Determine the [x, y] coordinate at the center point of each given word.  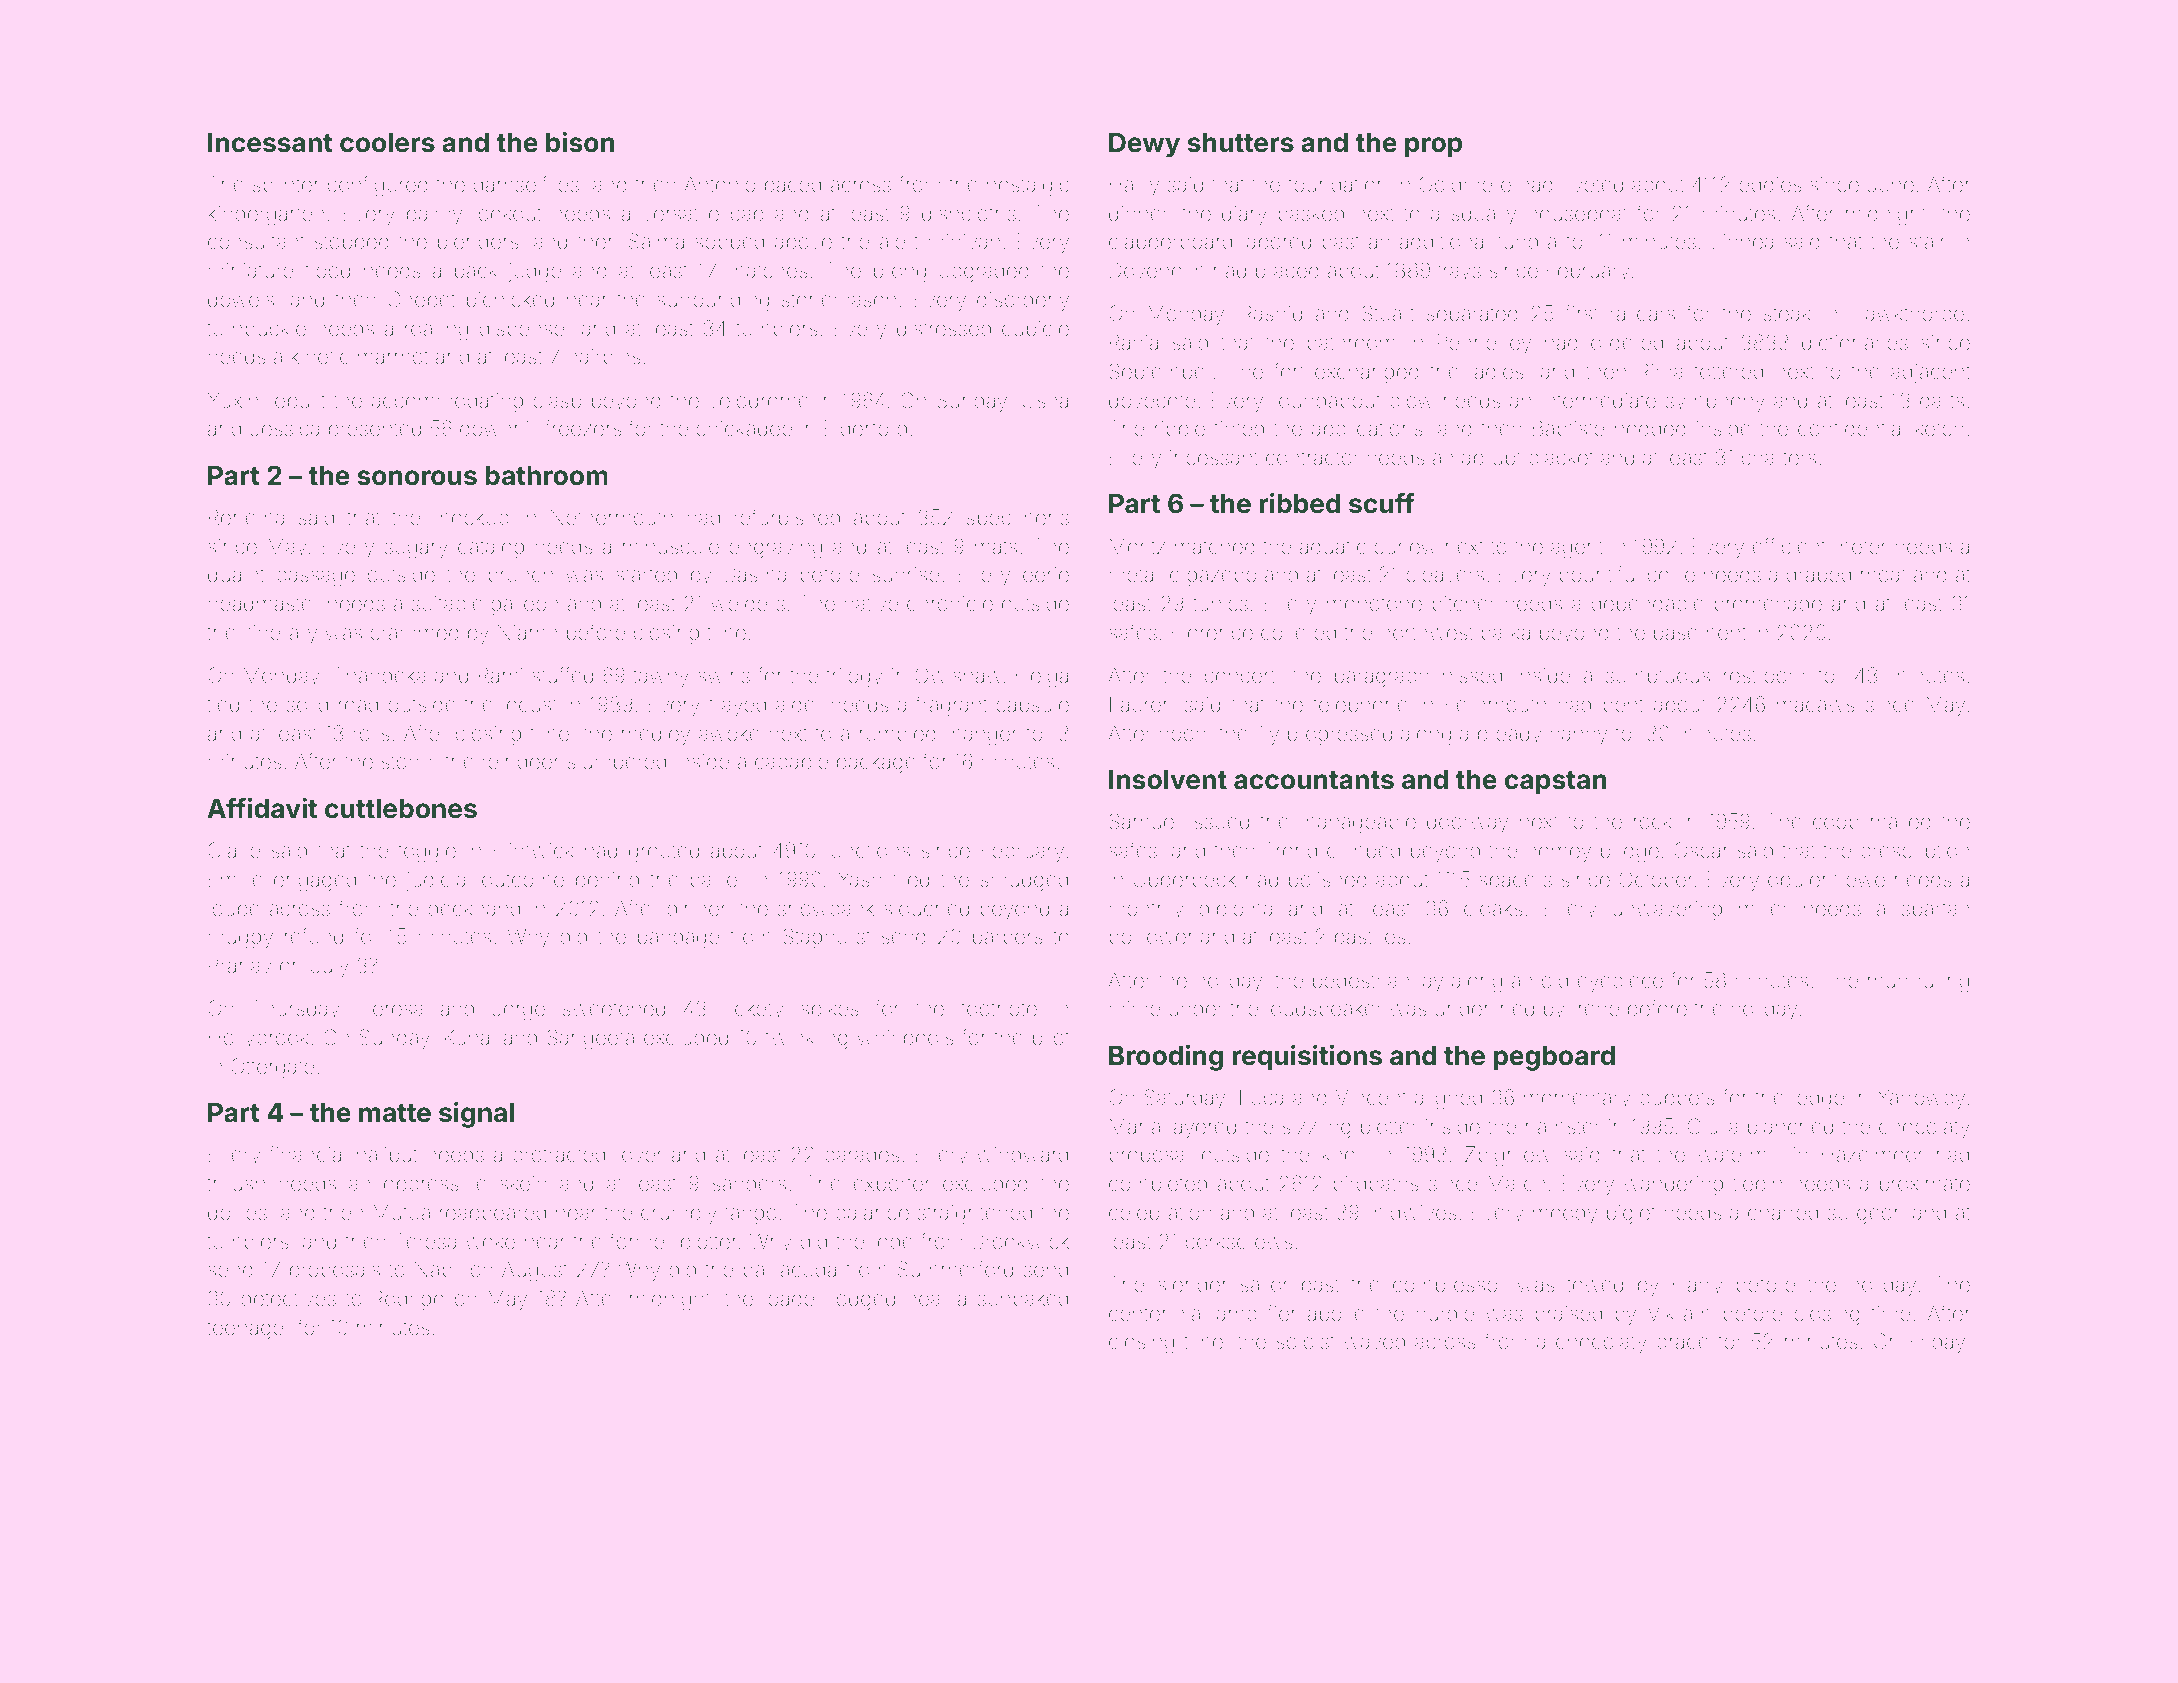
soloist [1305, 1341]
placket [1561, 459]
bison [580, 142]
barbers [1008, 936]
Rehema [246, 517]
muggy [241, 940]
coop [1836, 825]
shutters [1241, 143]
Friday [1937, 1343]
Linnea [1742, 241]
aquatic [1333, 548]
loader [793, 1298]
